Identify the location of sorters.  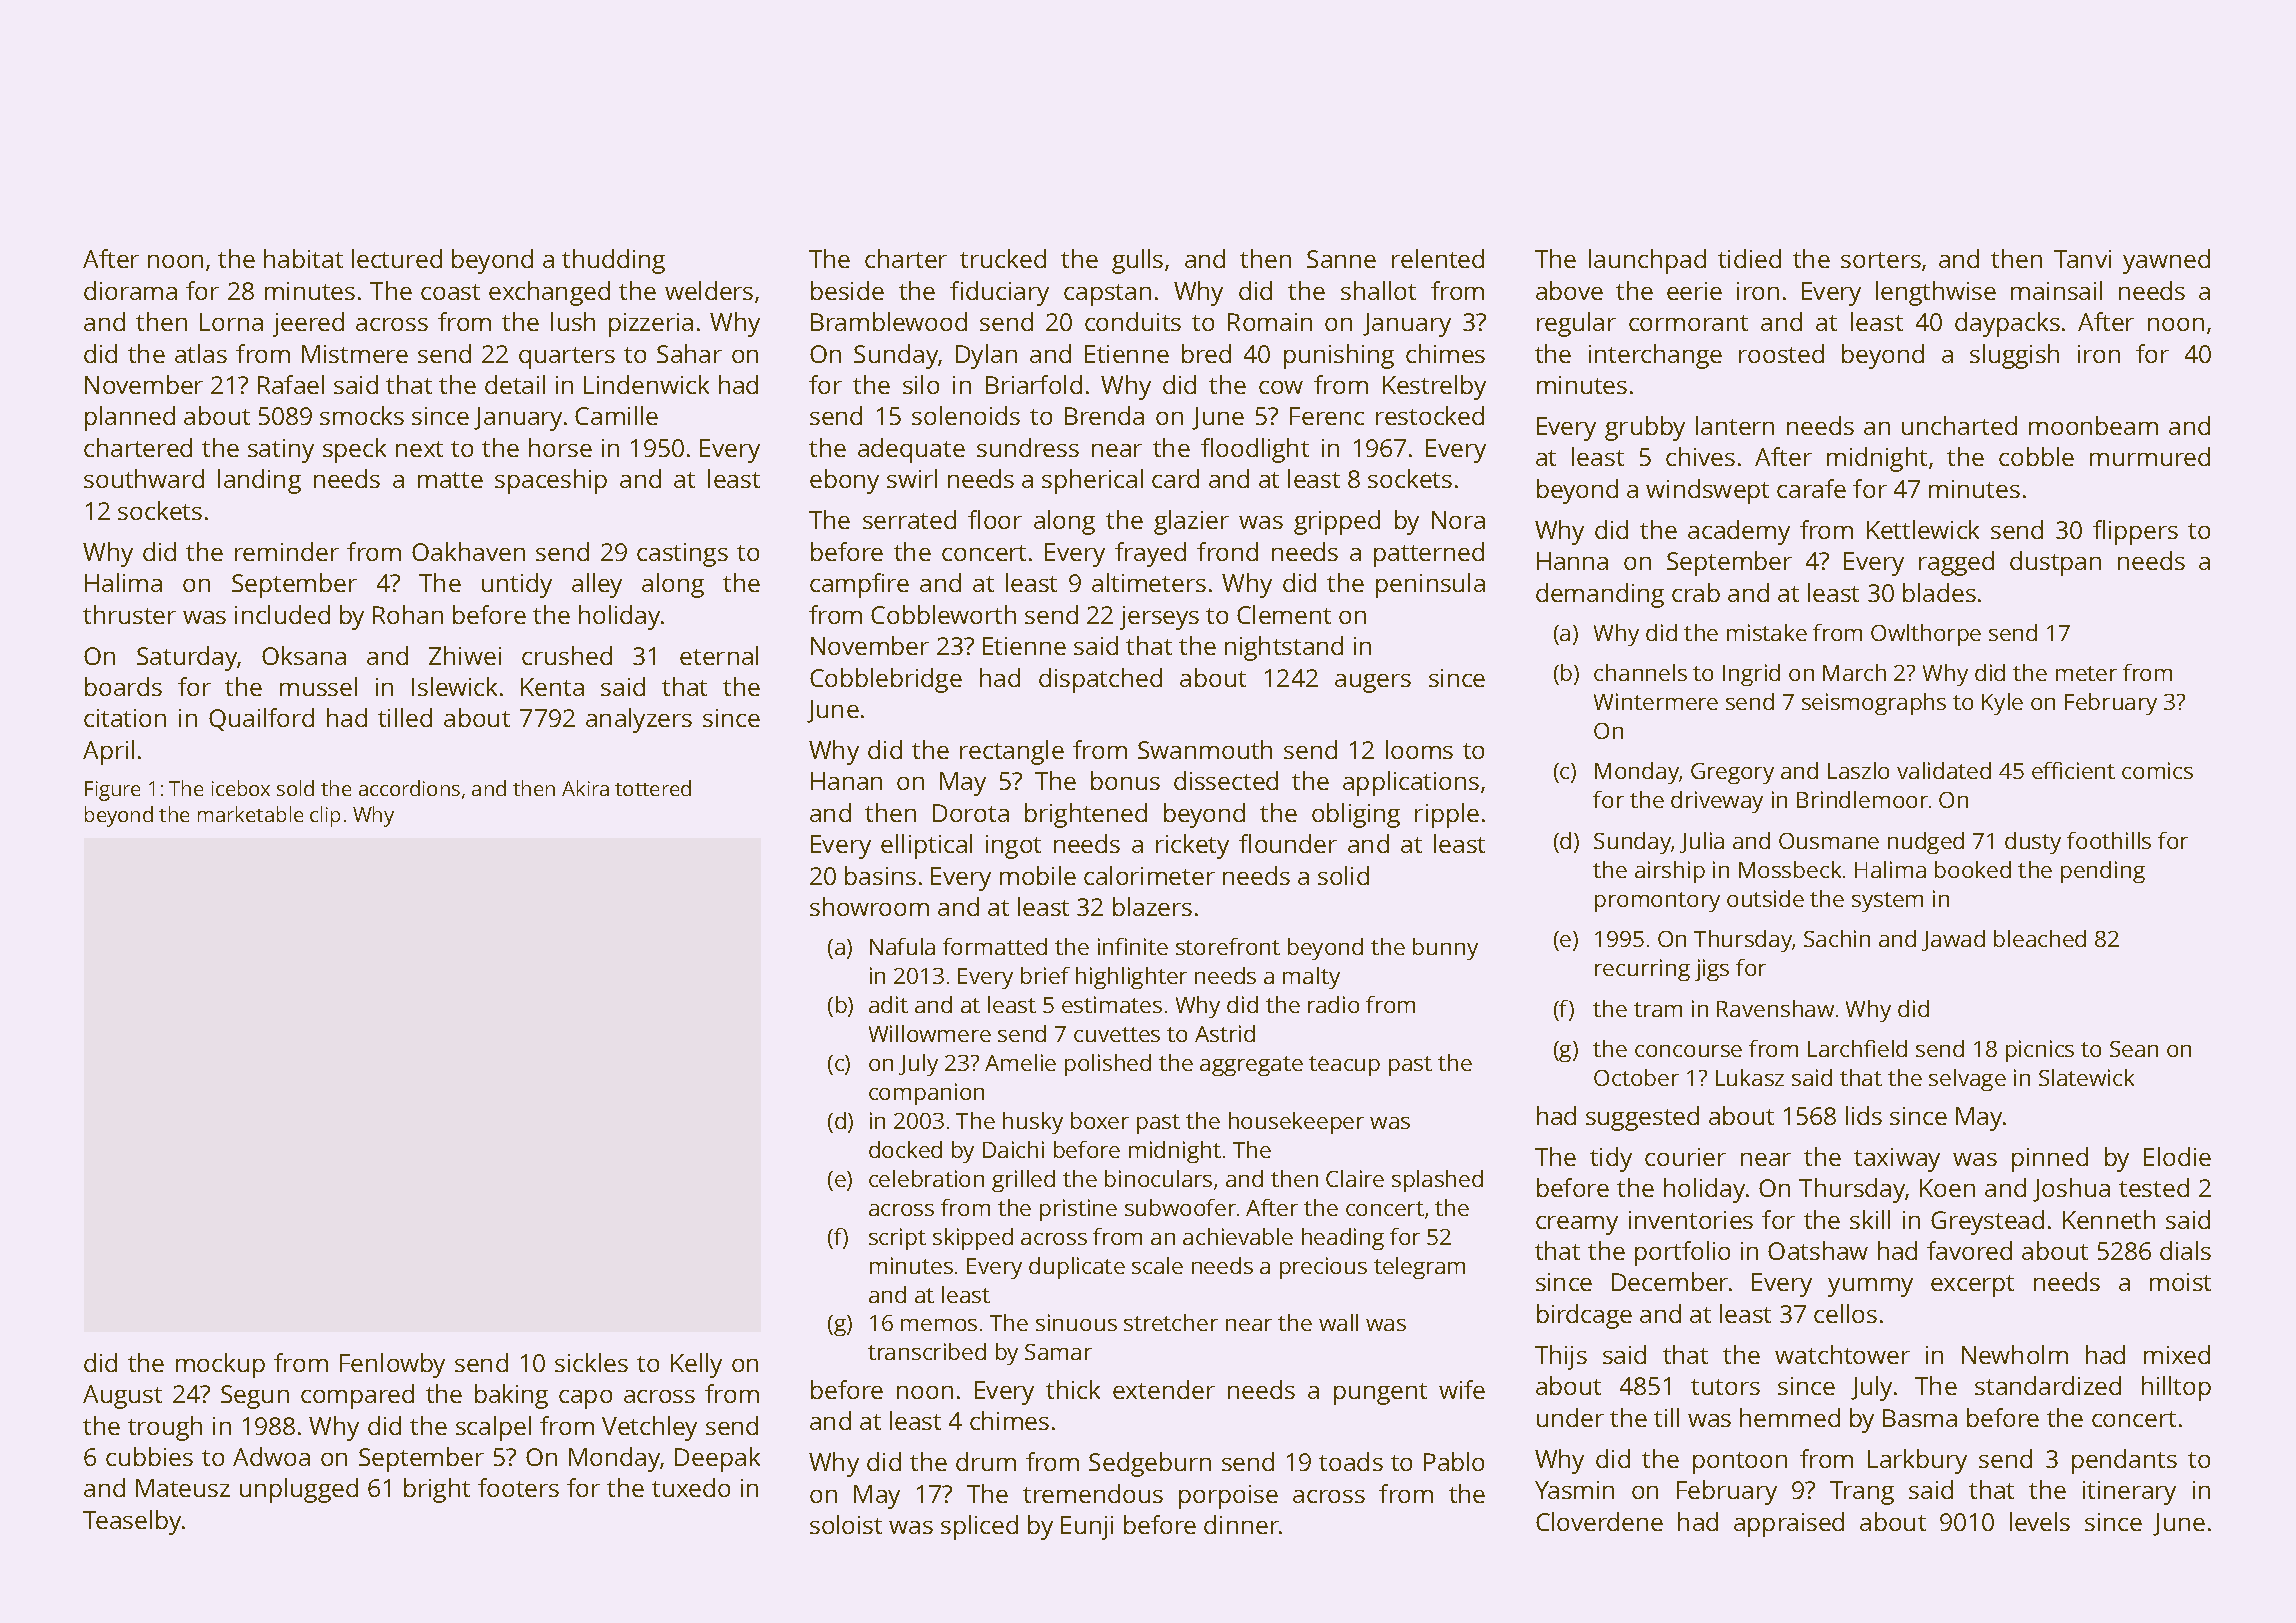
(1881, 260).
